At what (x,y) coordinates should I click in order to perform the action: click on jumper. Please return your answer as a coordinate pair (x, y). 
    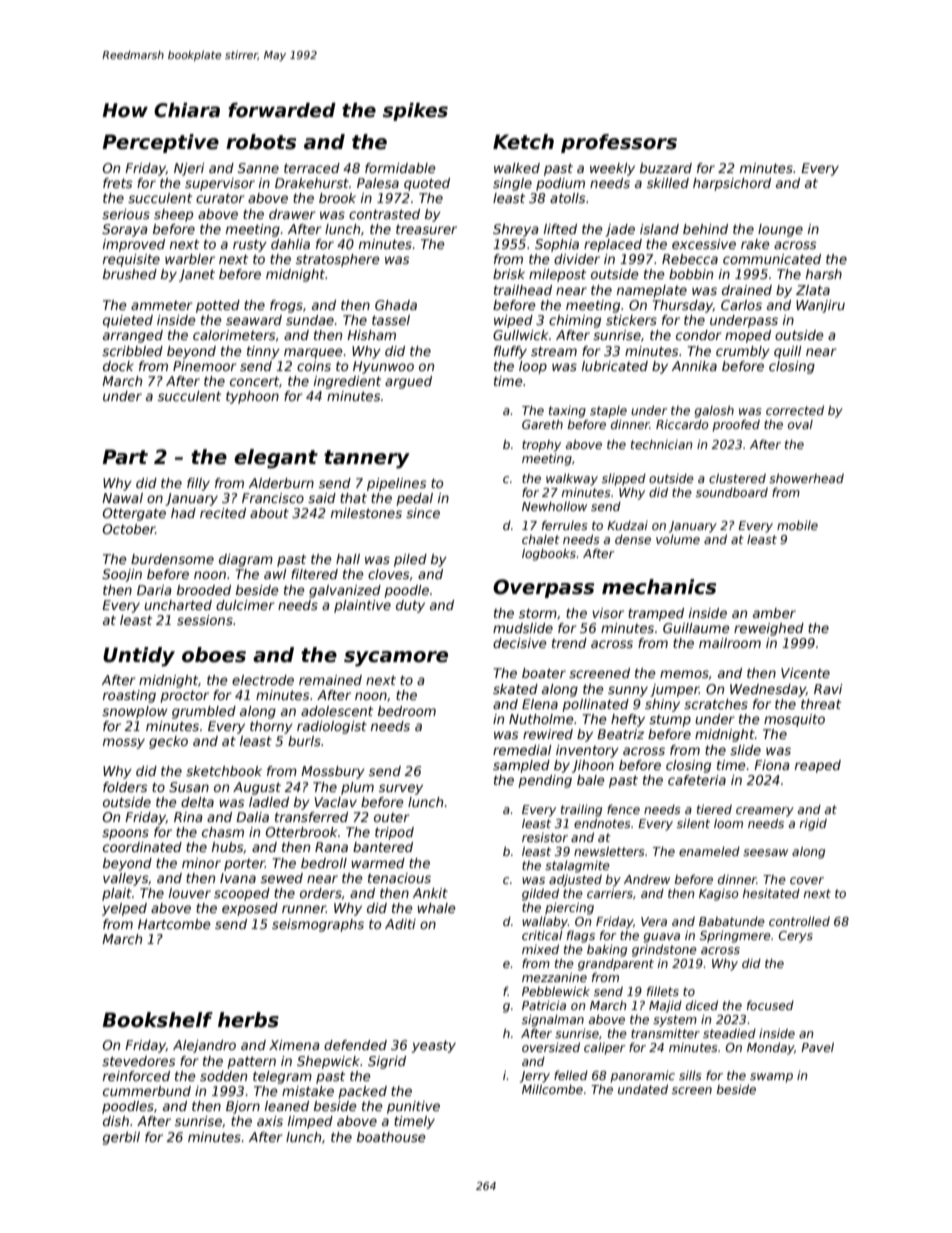
    Looking at the image, I should click on (674, 690).
